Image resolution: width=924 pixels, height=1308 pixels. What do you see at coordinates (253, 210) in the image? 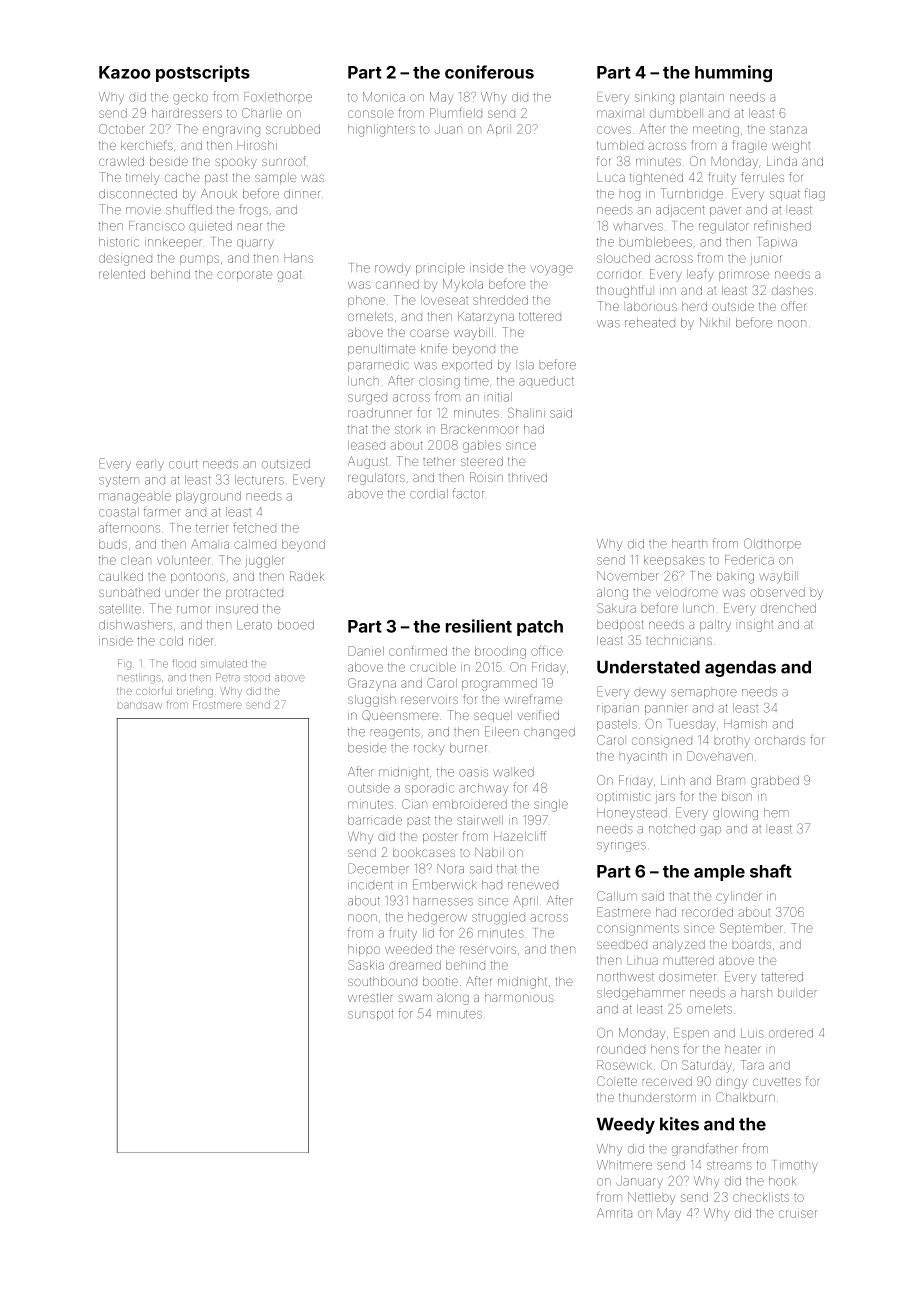
I see `frogs` at bounding box center [253, 210].
